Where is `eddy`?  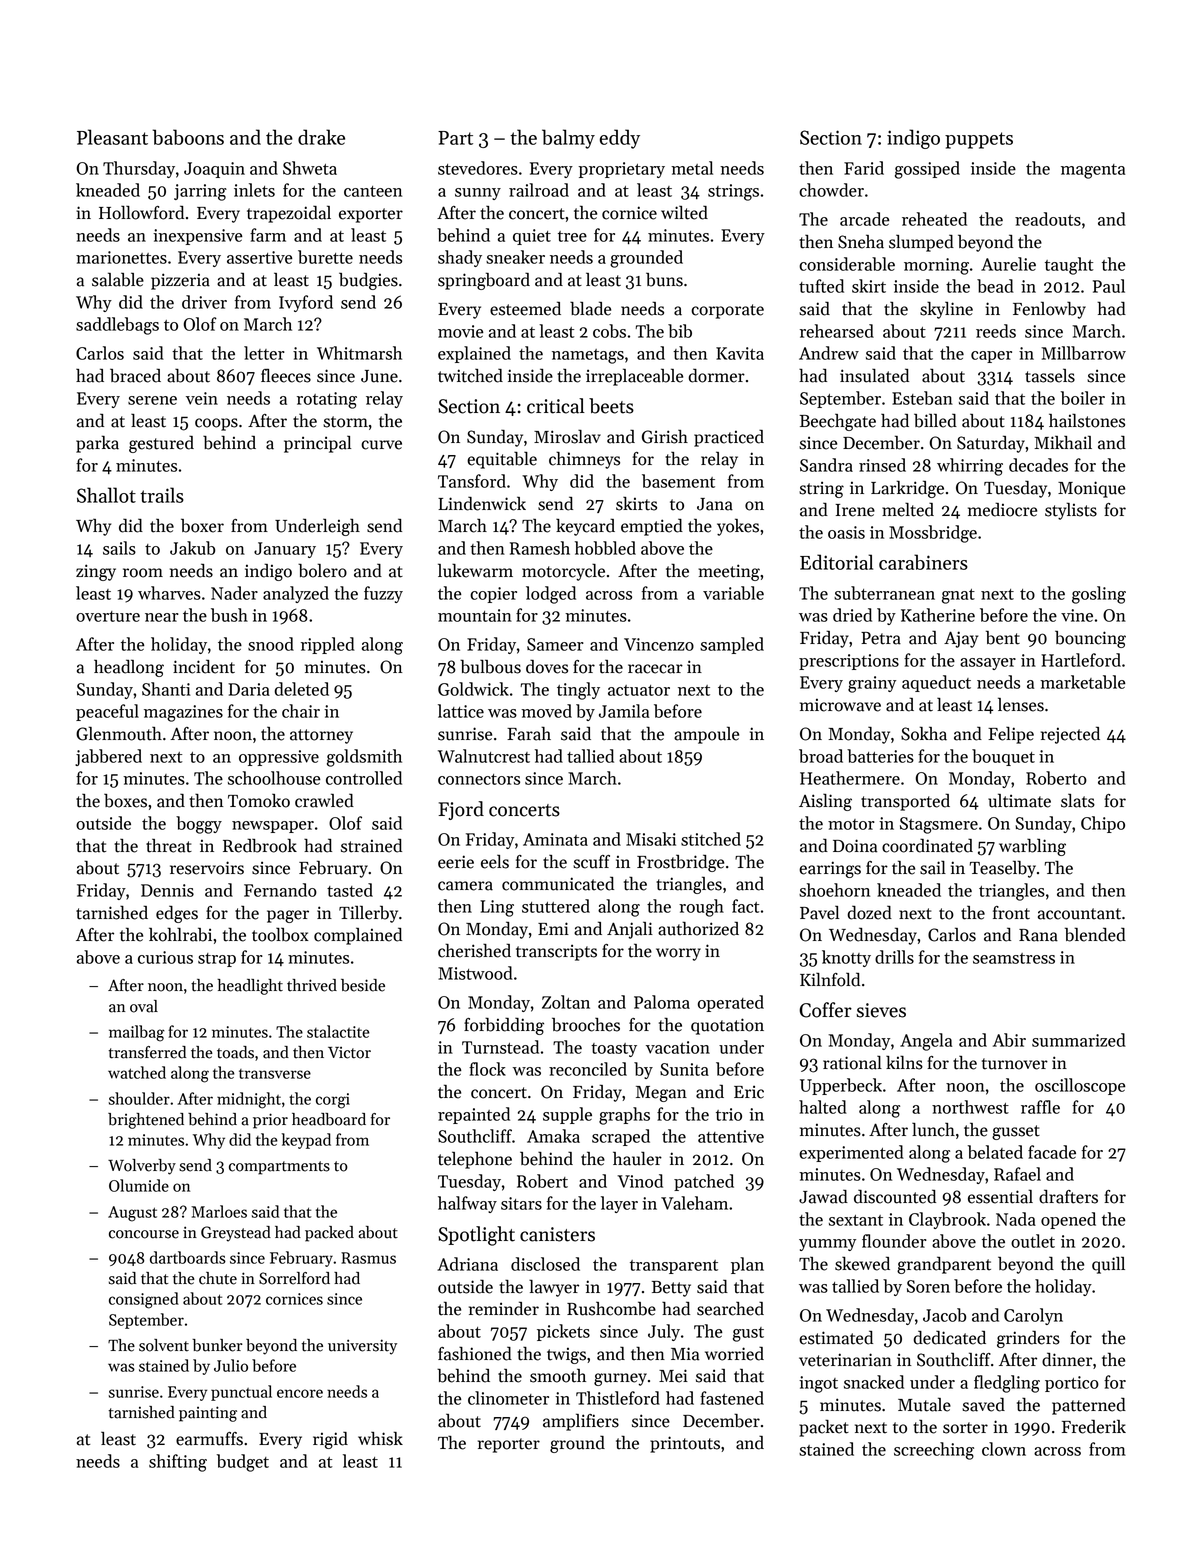 eddy is located at coordinates (620, 139).
